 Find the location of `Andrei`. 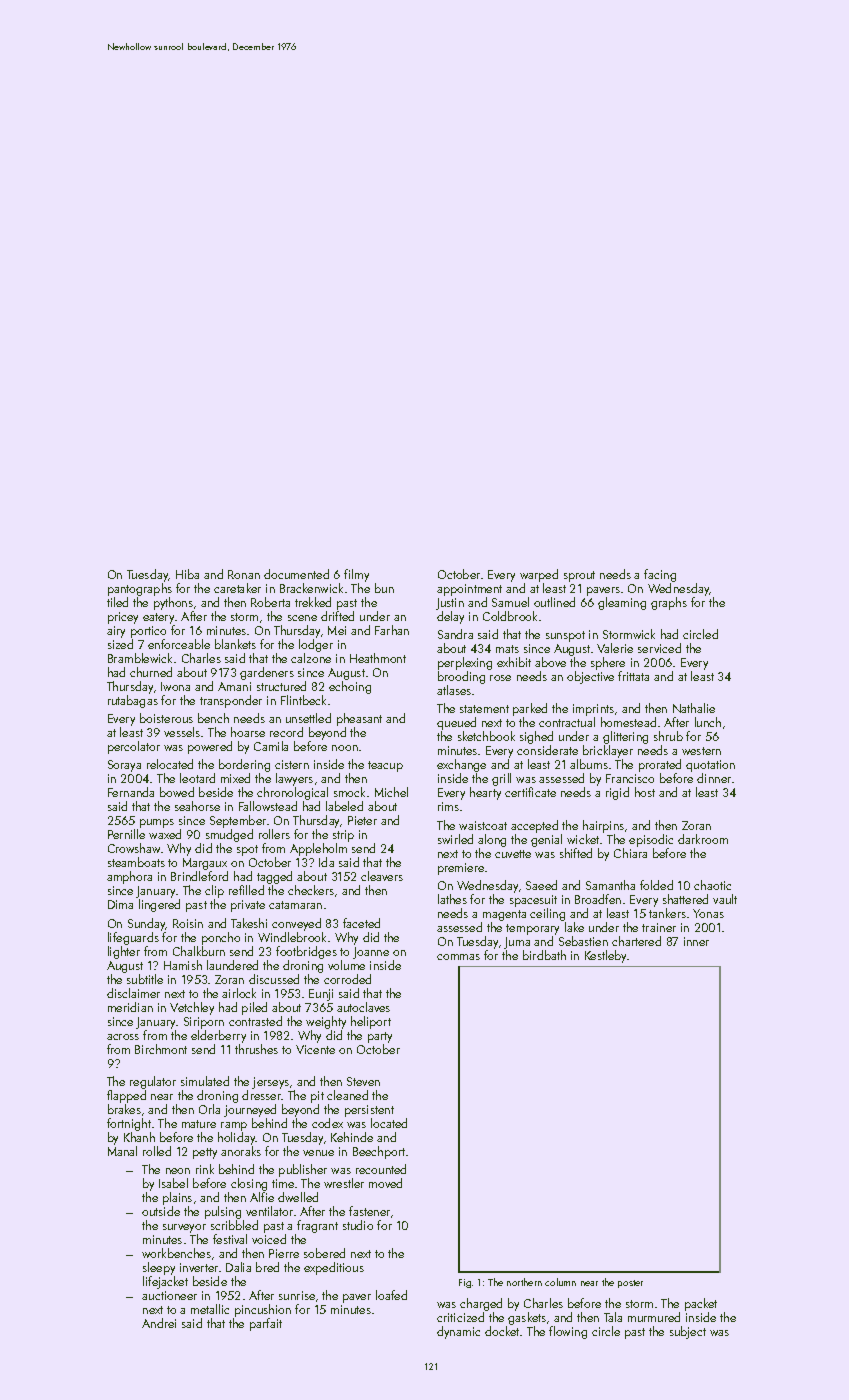

Andrei is located at coordinates (159, 1323).
